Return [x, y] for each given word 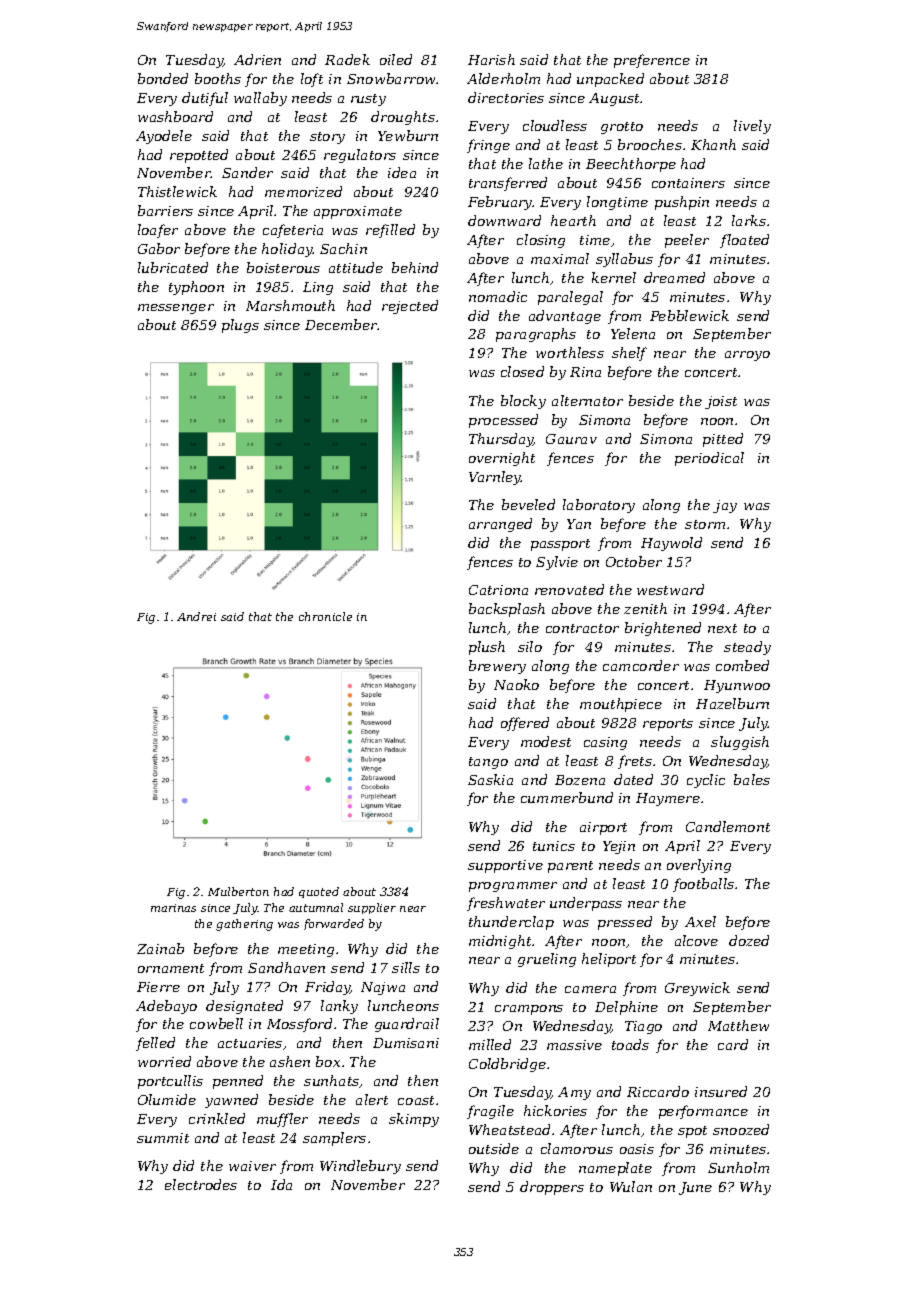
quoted [319, 892]
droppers [552, 1188]
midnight [500, 942]
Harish [491, 59]
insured [721, 1091]
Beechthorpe [631, 165]
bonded [163, 78]
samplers [334, 1139]
